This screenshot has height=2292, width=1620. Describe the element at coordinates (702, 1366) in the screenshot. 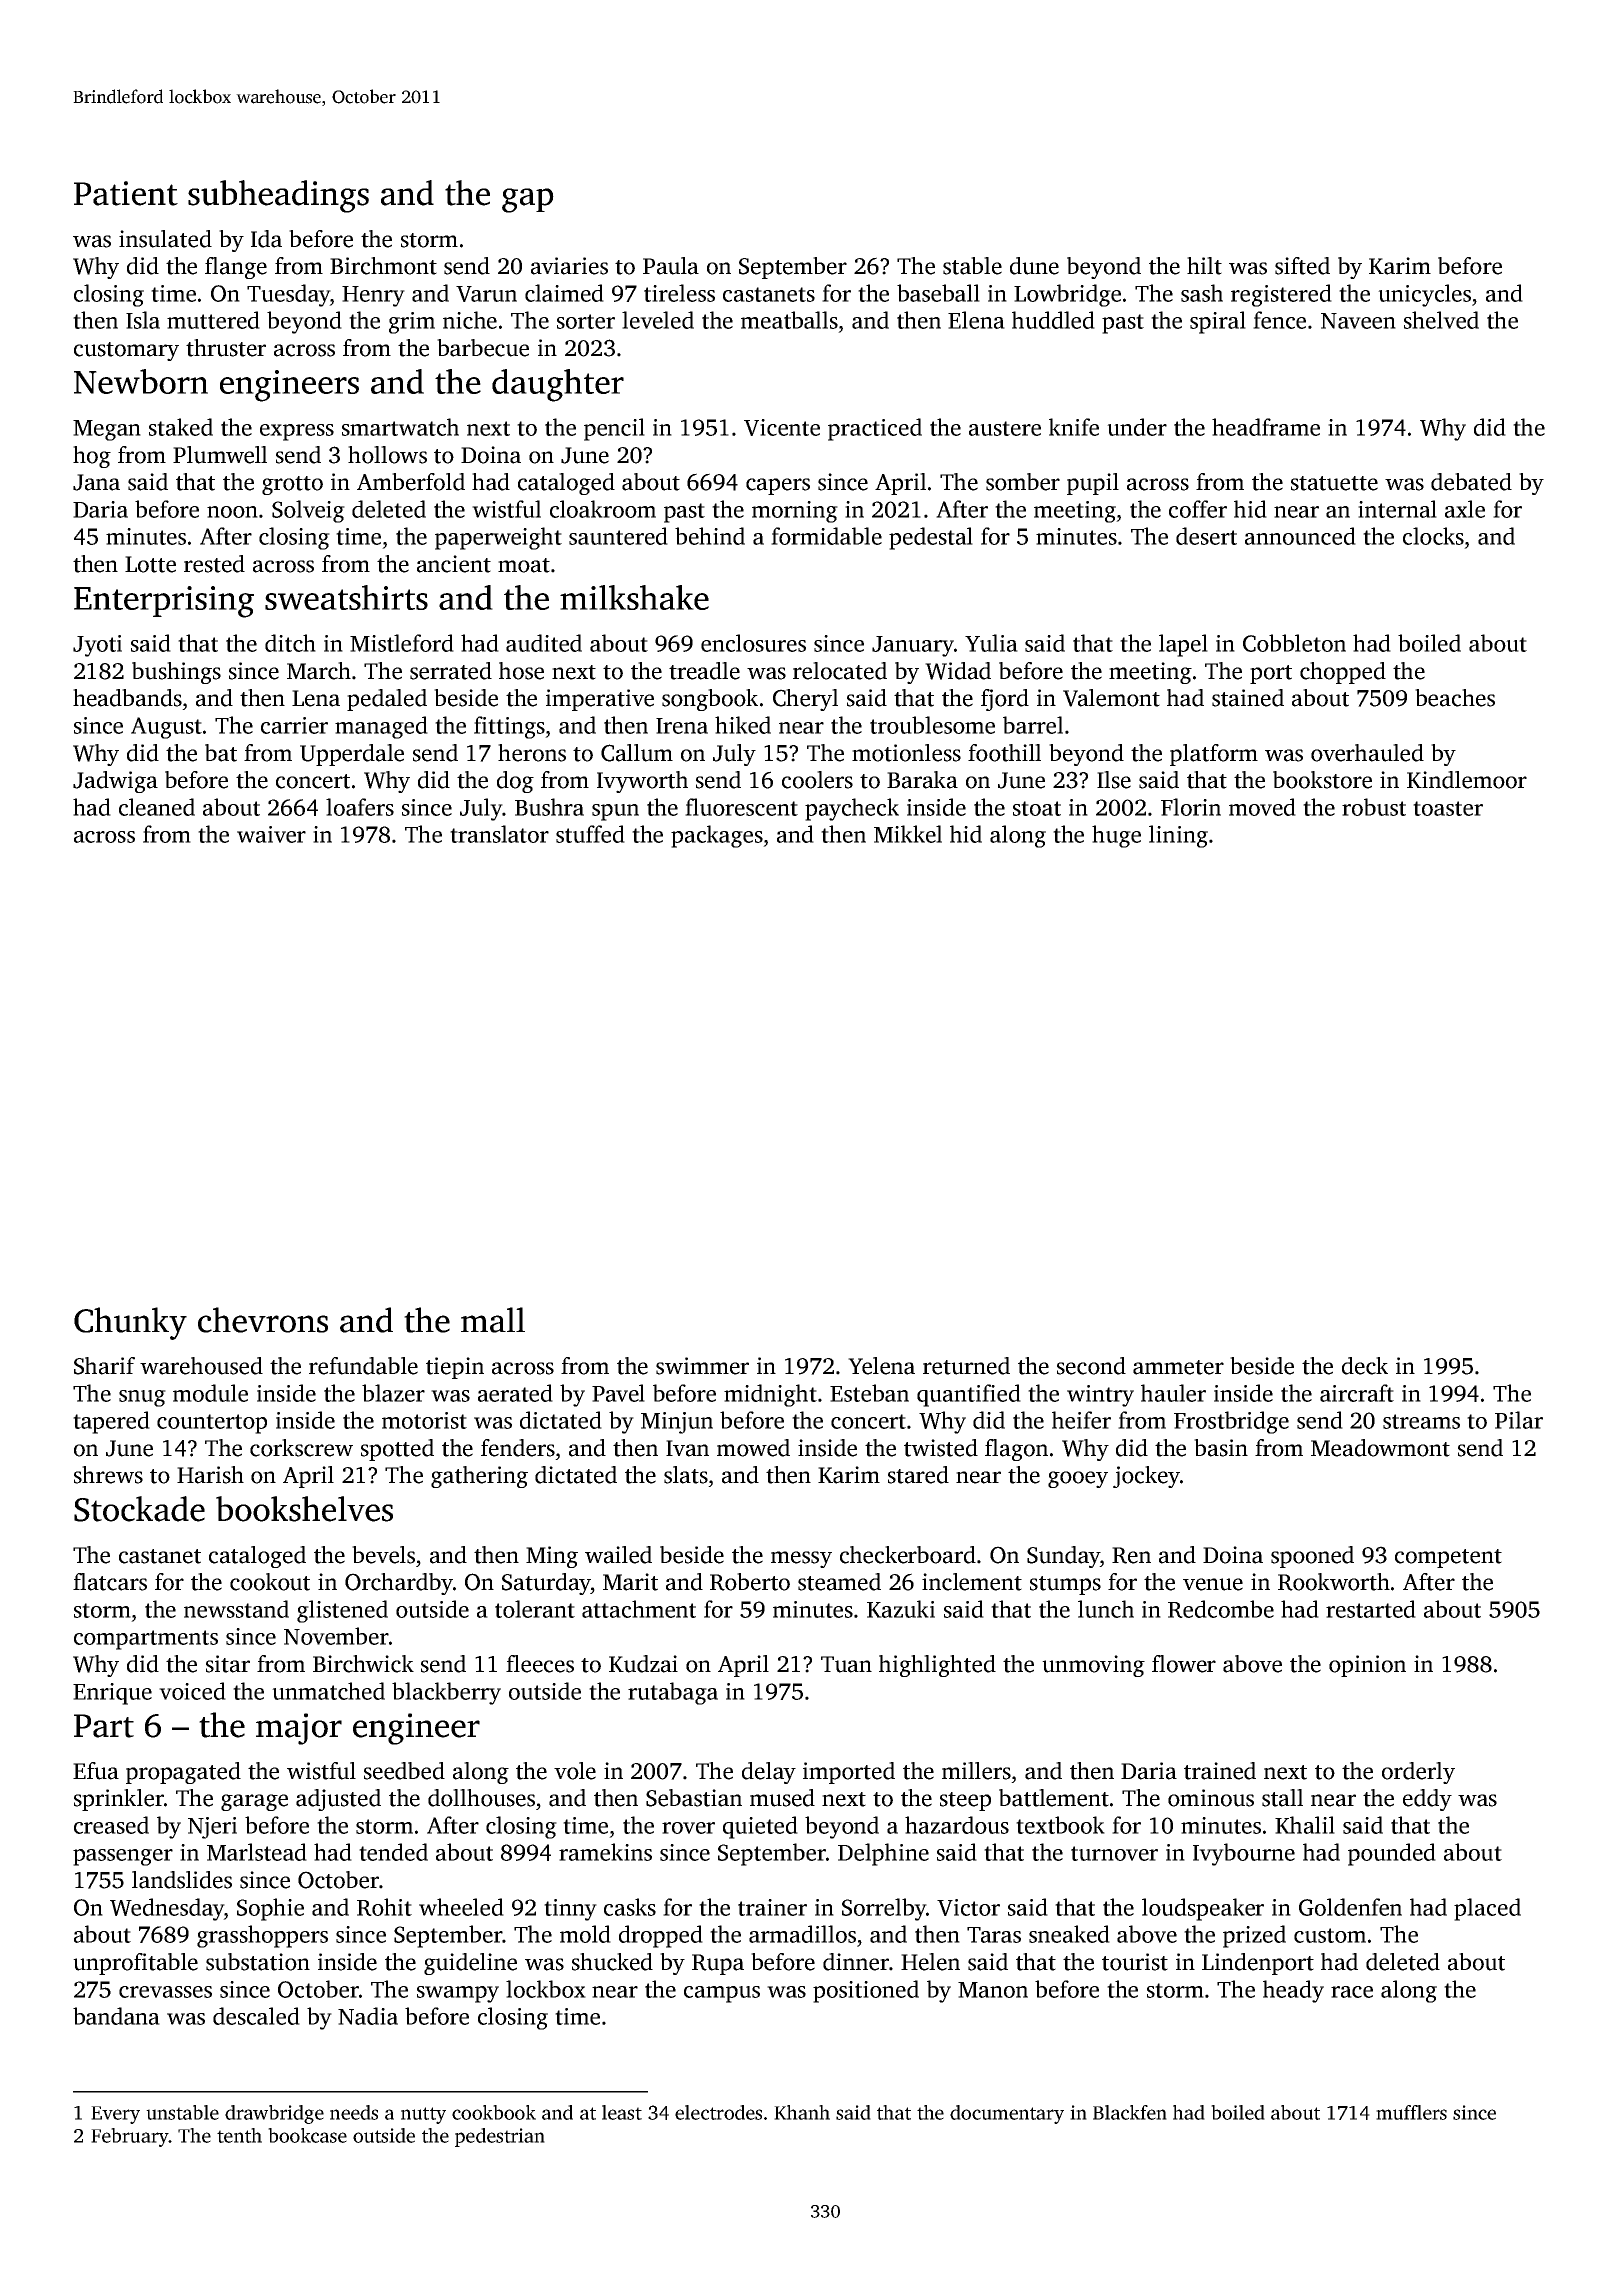

I see `swimmer` at that location.
